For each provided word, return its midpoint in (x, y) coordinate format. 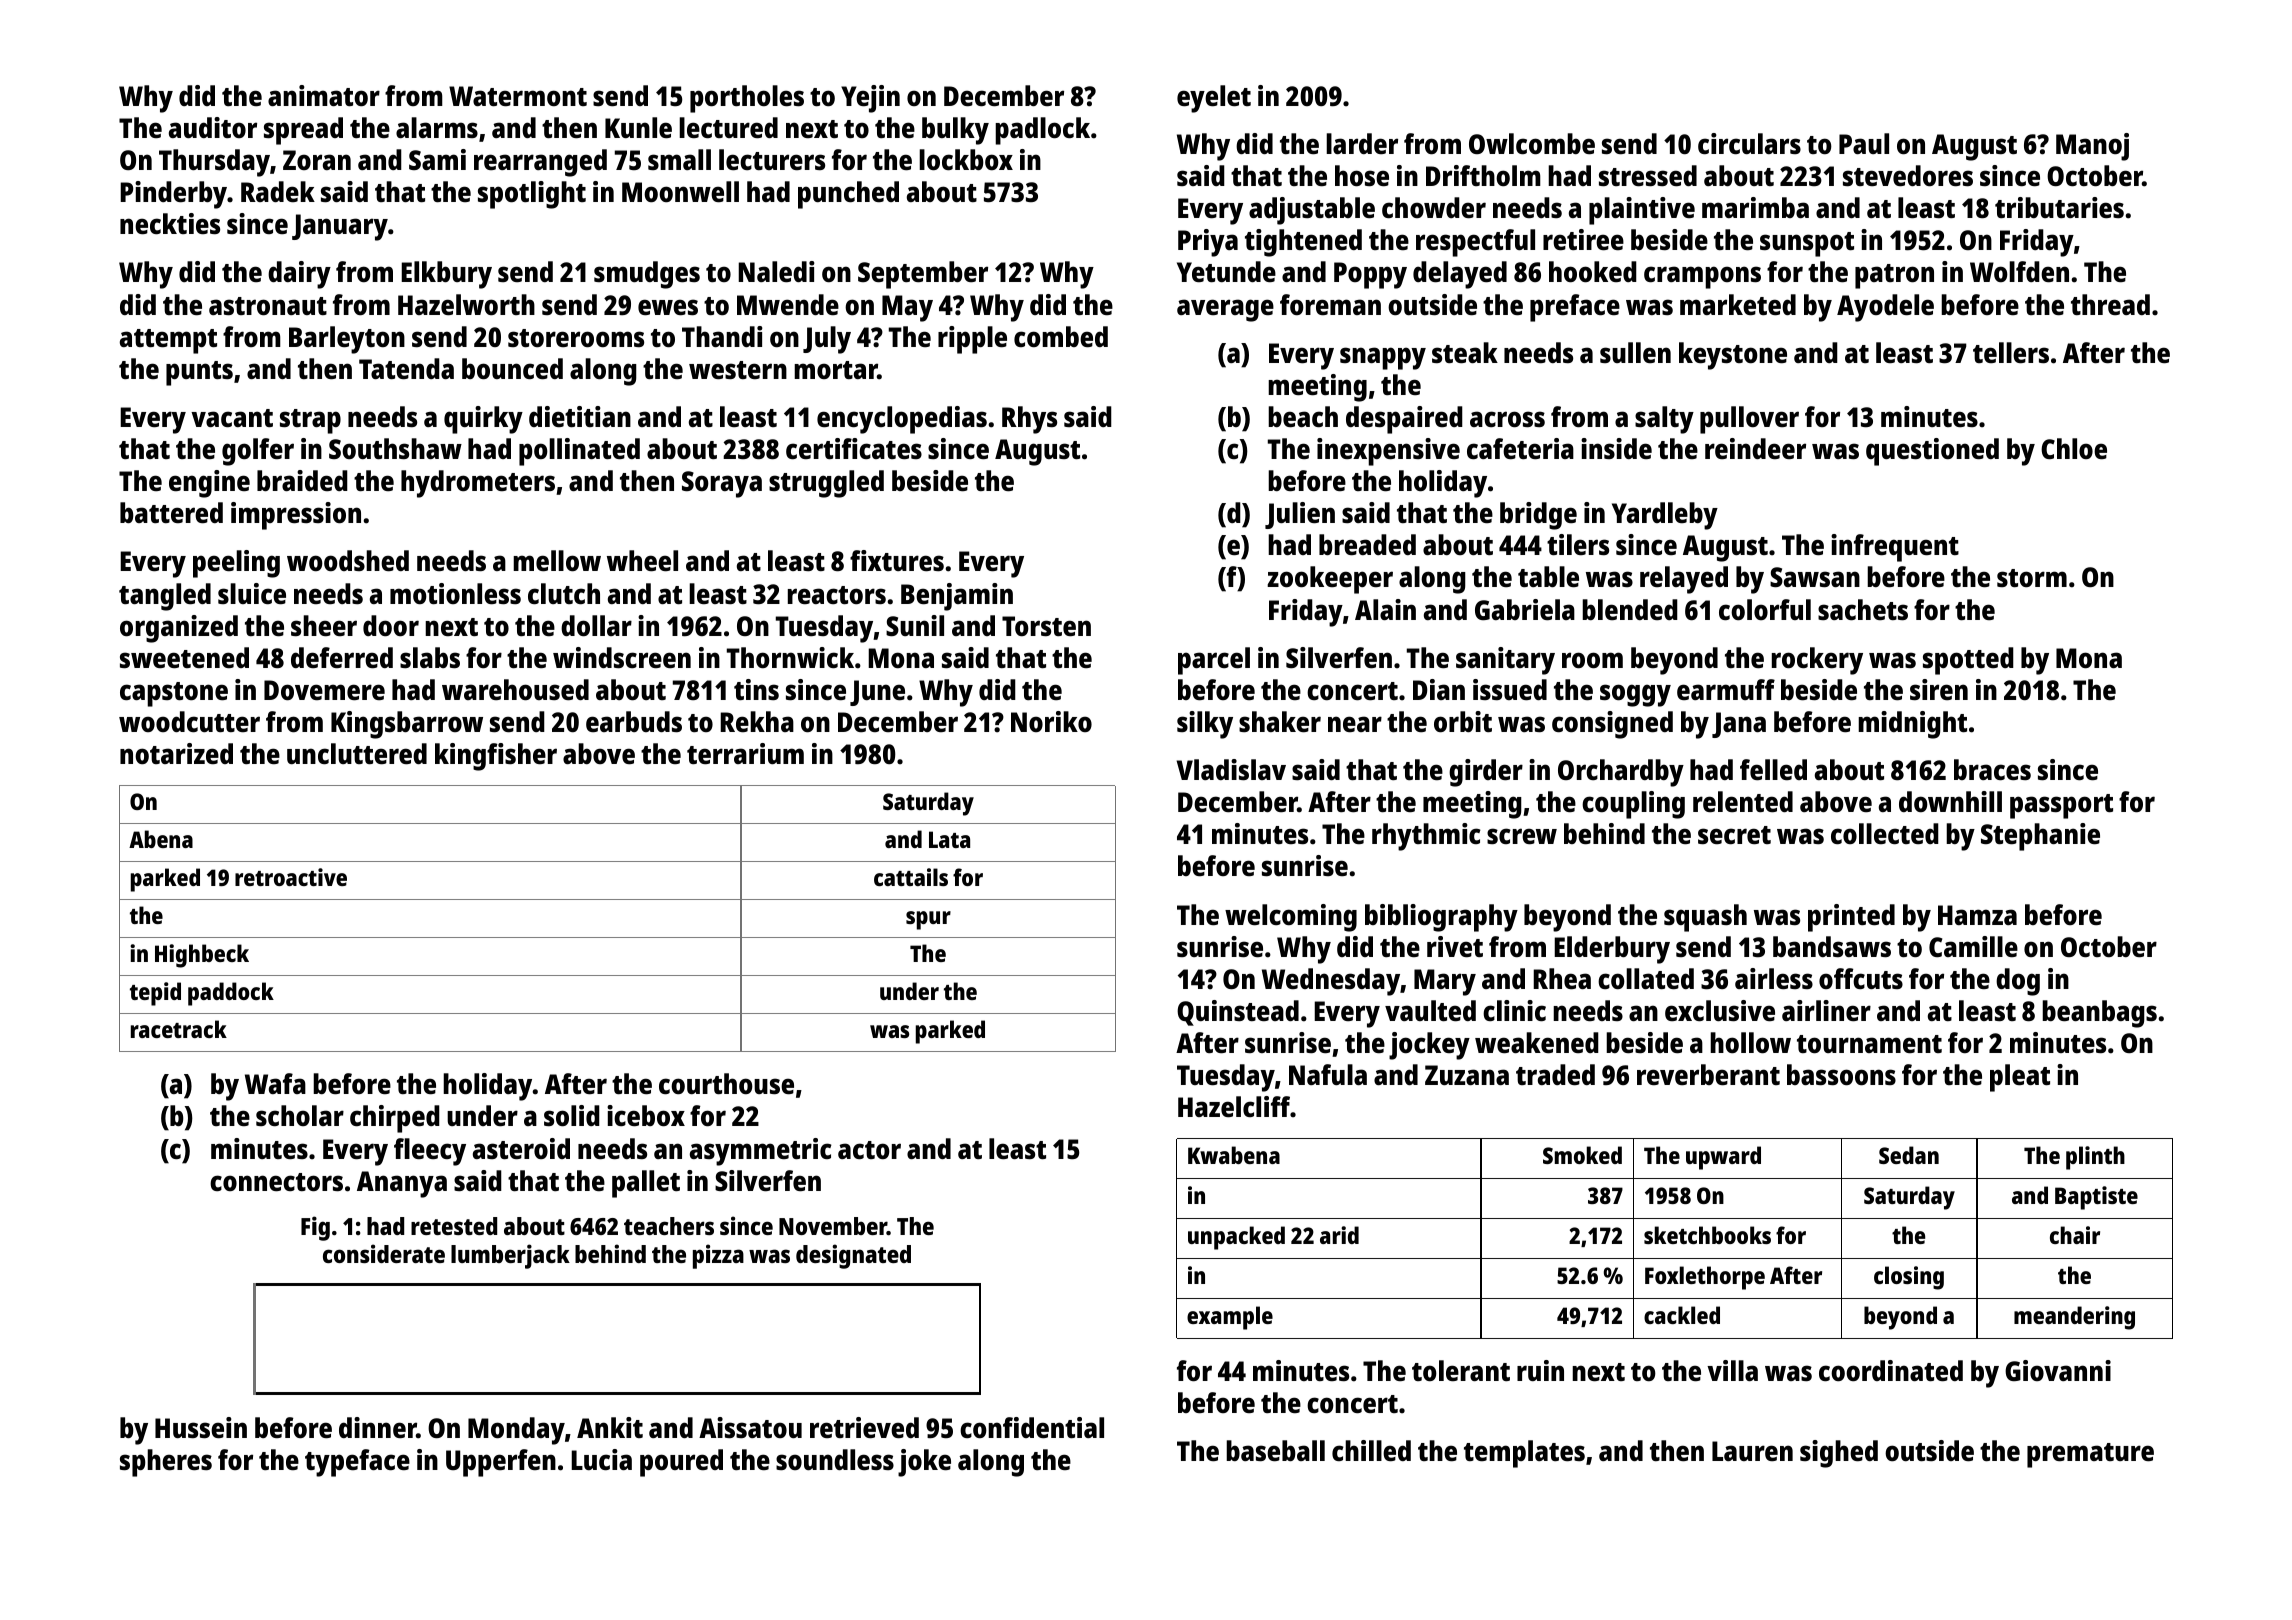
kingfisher (496, 757)
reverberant (1708, 1075)
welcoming (1291, 918)
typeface (357, 1463)
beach (1303, 417)
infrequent (1895, 548)
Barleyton (347, 340)
